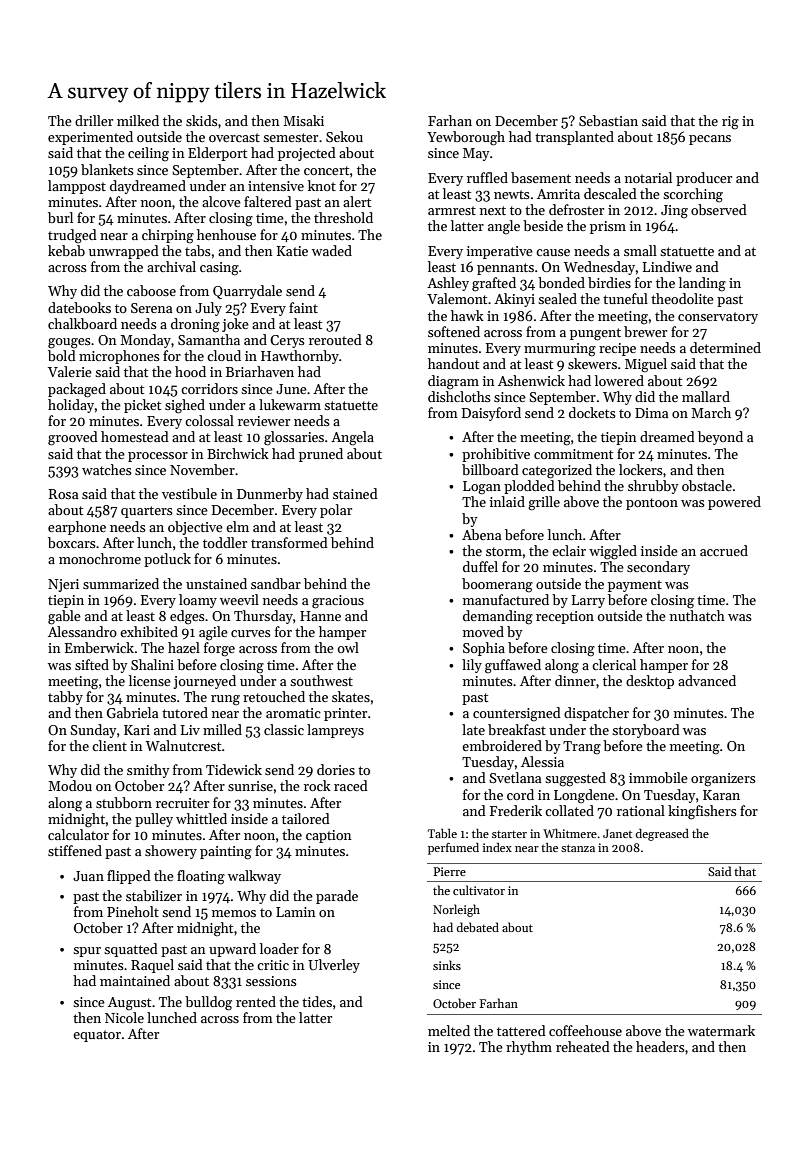  I want to click on Alessandro, so click(82, 631).
